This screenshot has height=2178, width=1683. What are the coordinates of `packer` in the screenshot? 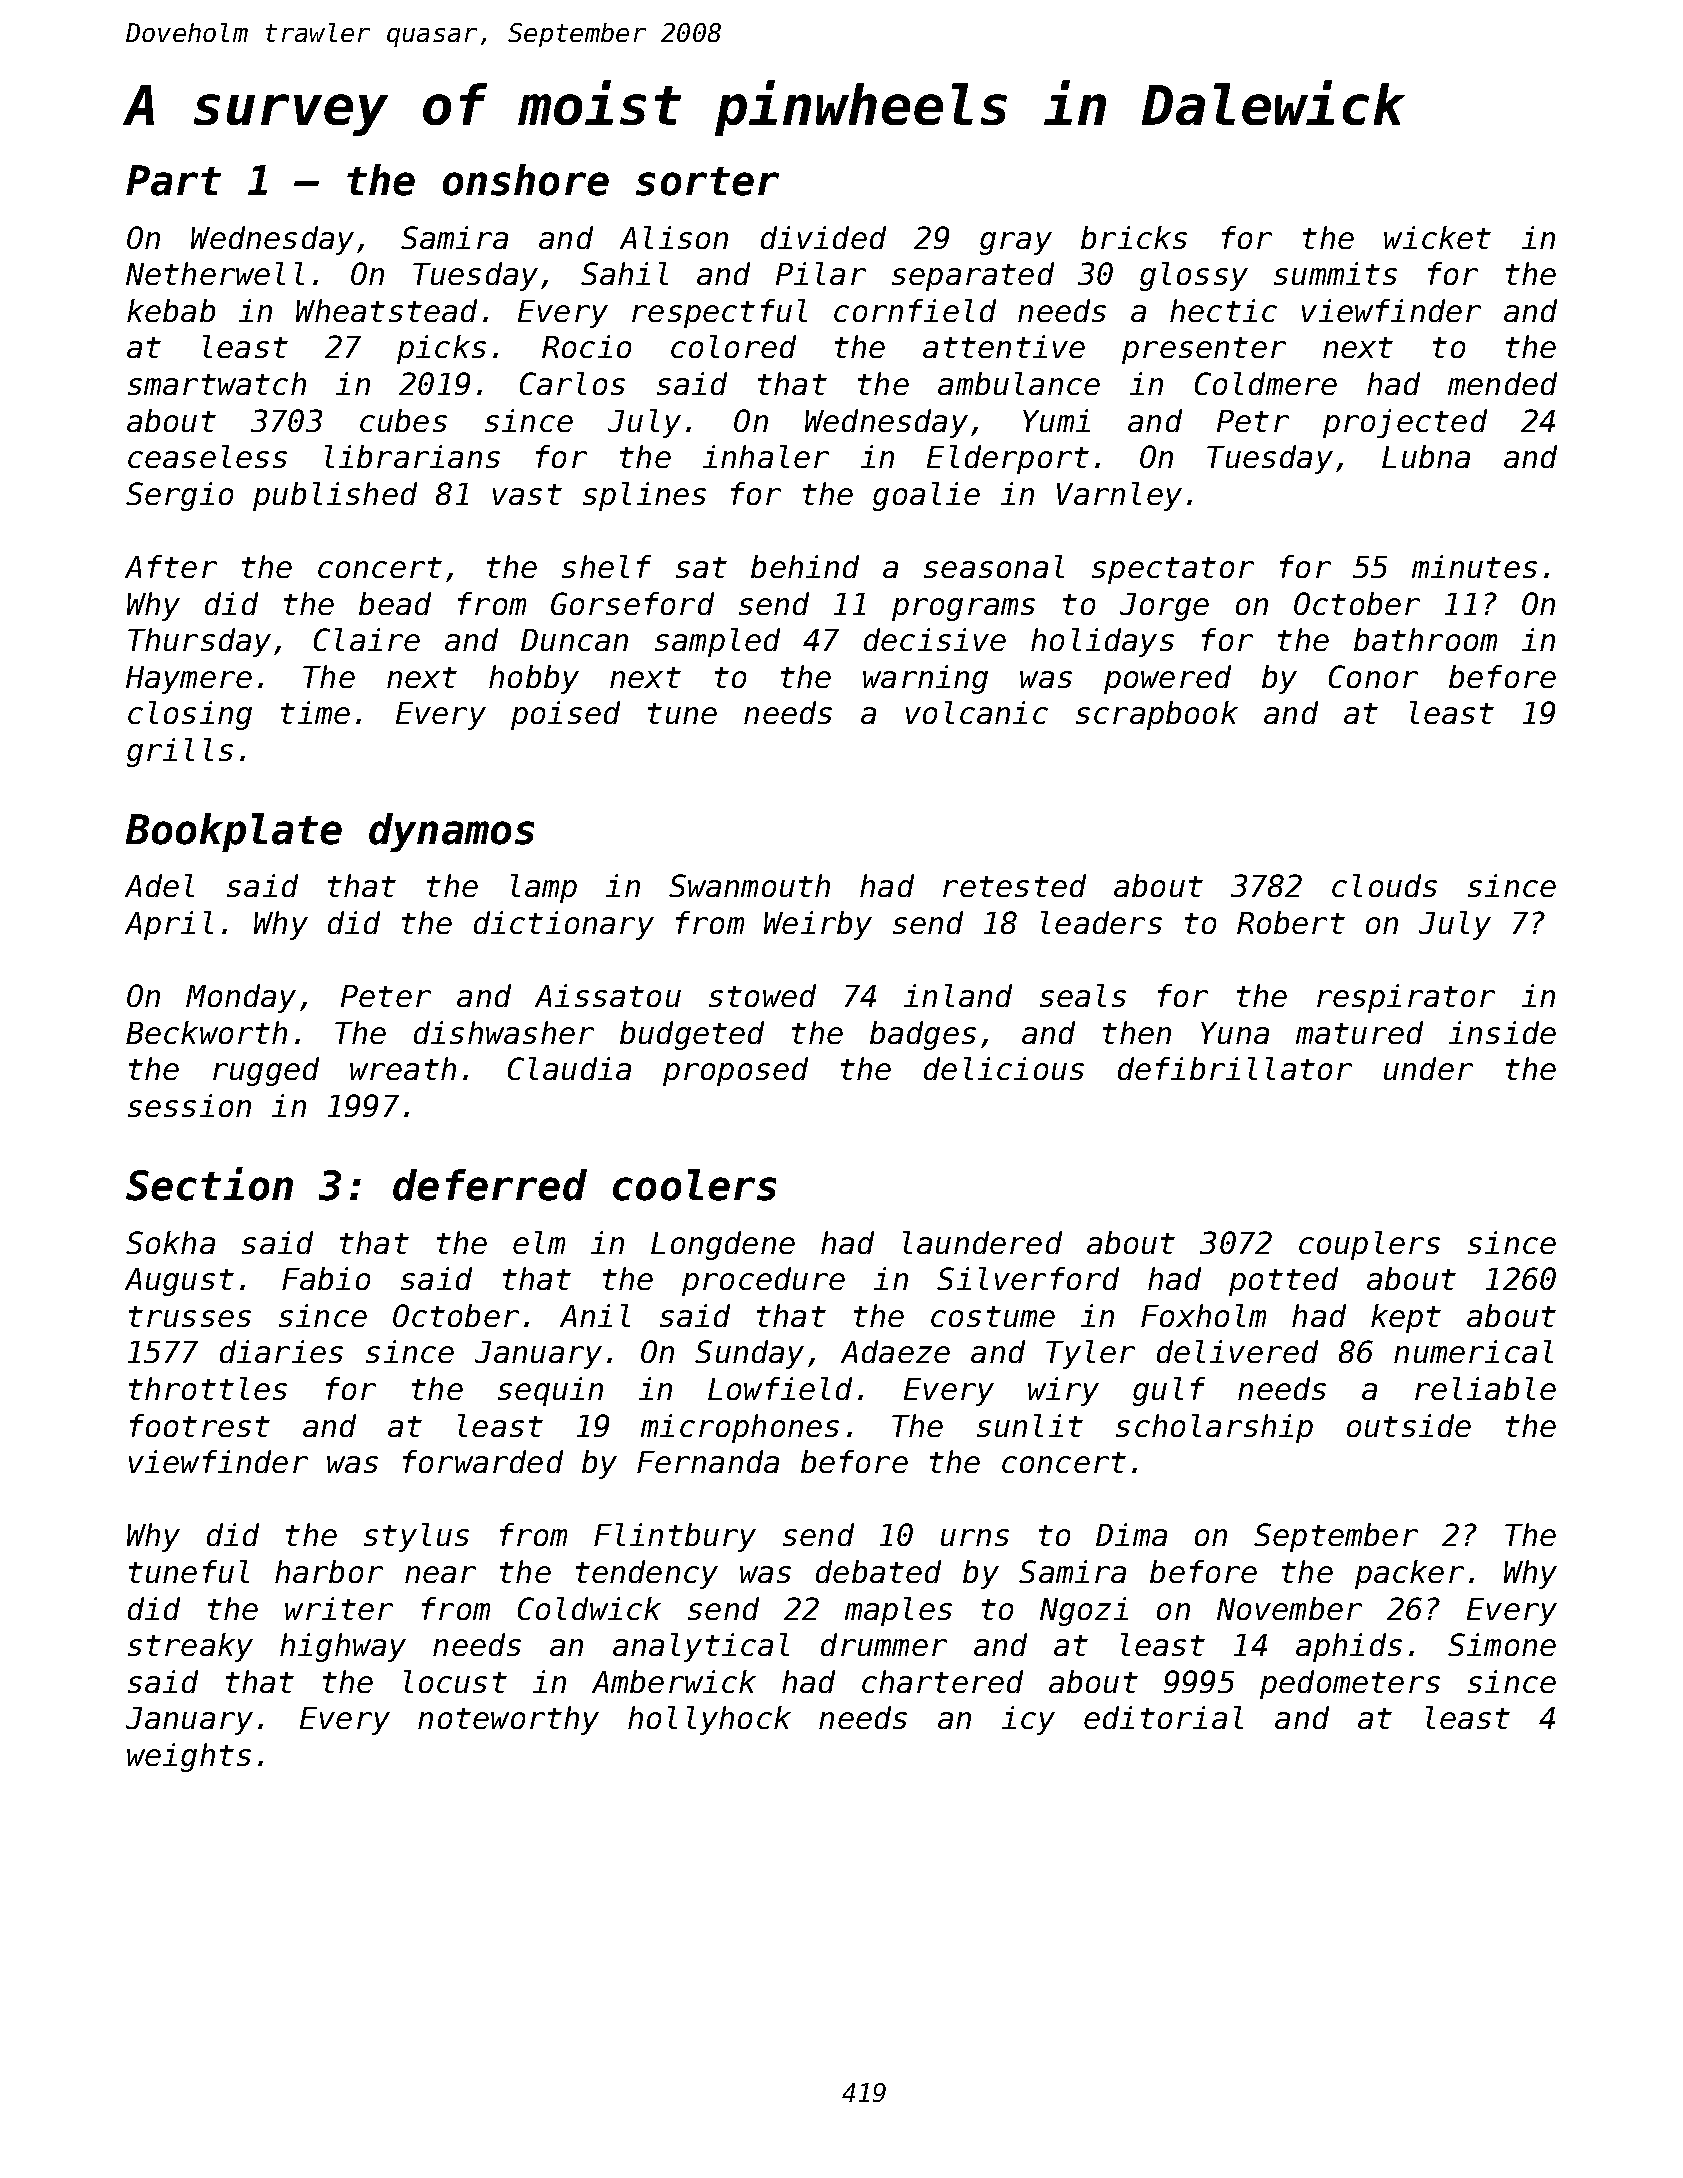 It's located at (1409, 1574).
